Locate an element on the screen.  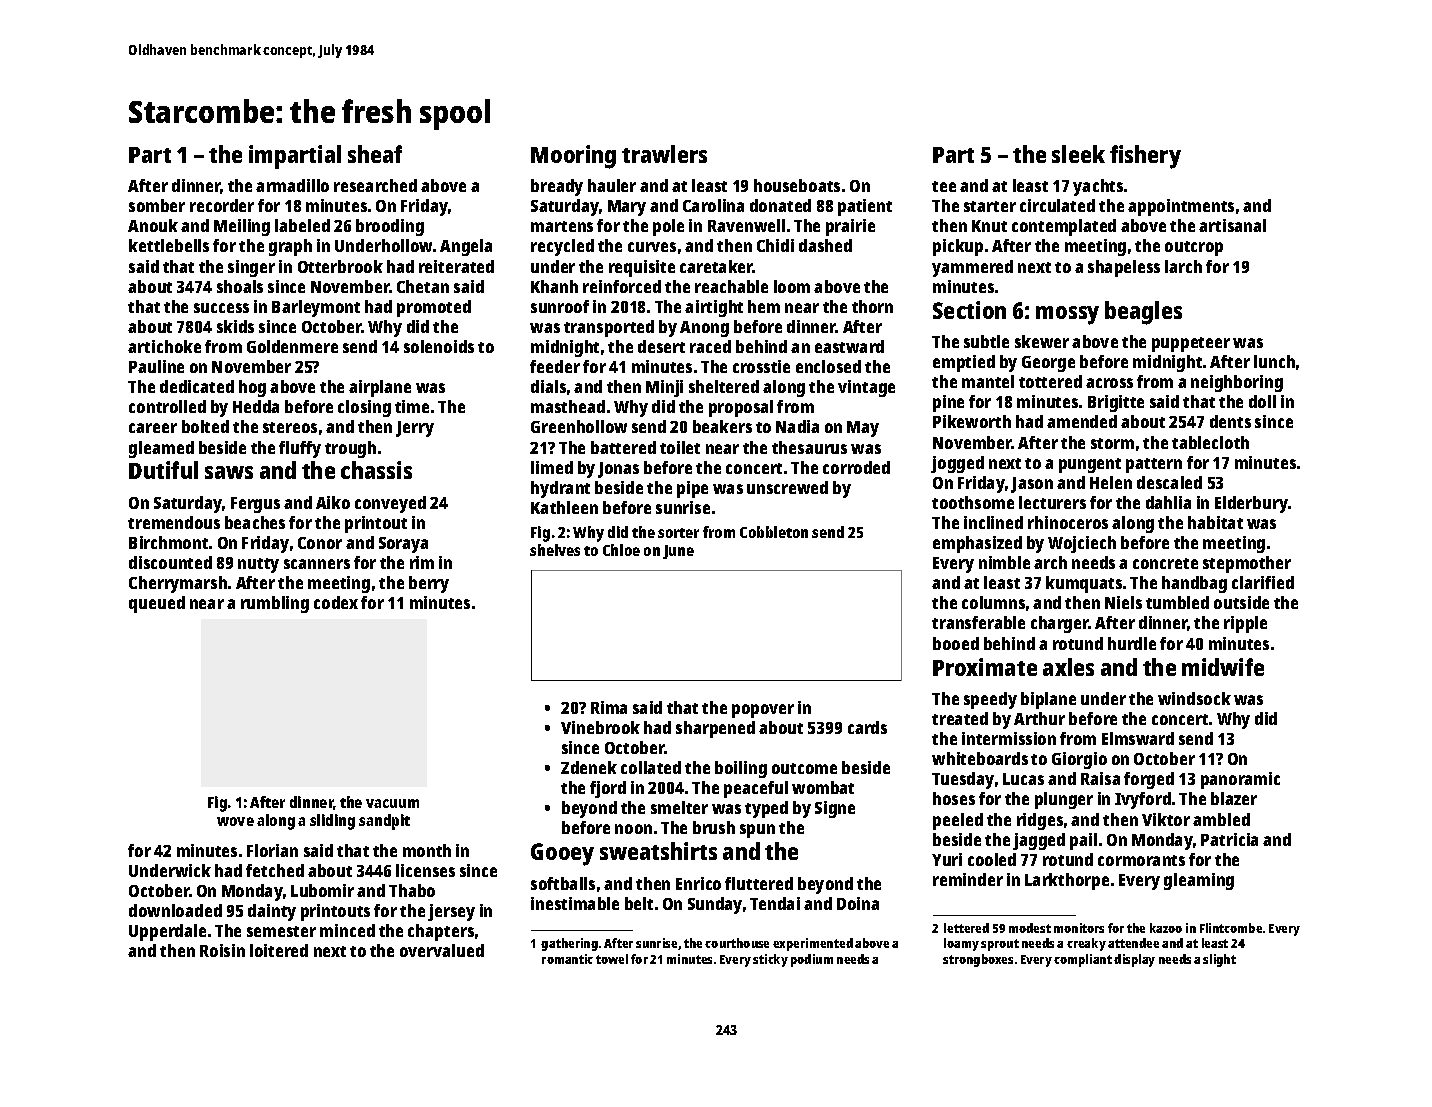
sheaf is located at coordinates (375, 154).
